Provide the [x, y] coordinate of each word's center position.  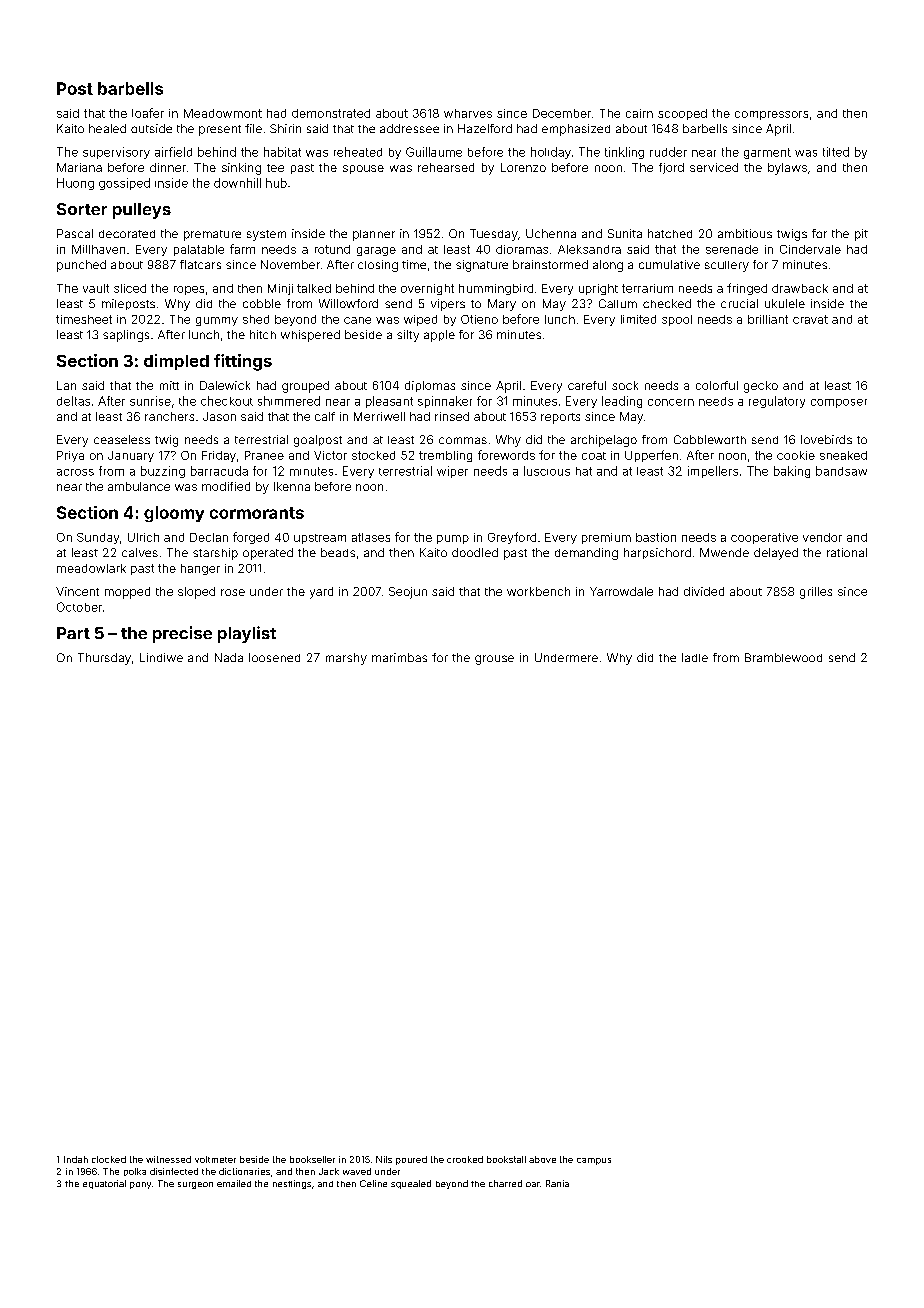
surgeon [195, 1185]
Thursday [104, 659]
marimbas [399, 657]
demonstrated [331, 113]
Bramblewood [783, 657]
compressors [771, 115]
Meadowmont [223, 113]
